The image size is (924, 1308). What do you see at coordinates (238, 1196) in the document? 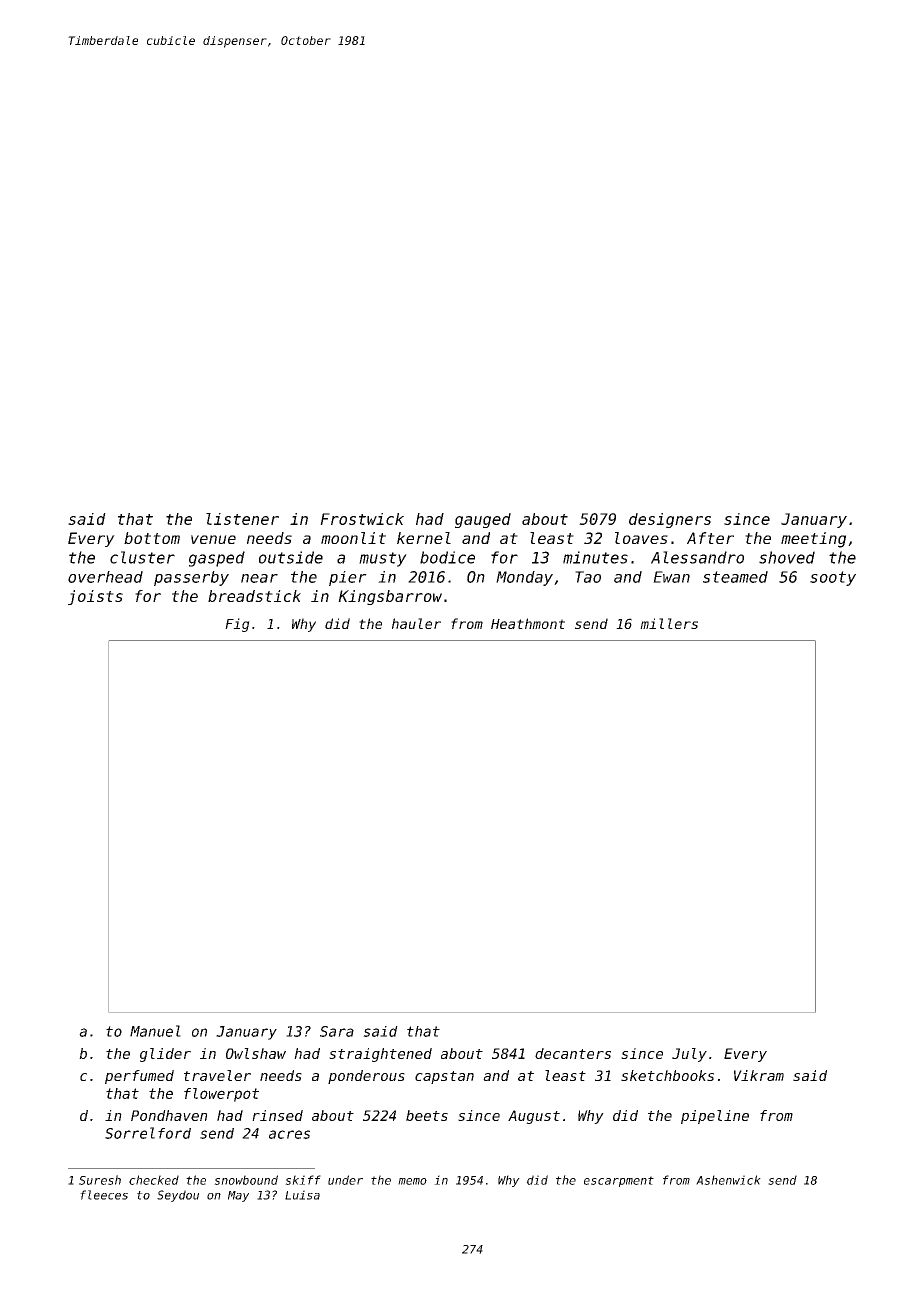
I see `May` at bounding box center [238, 1196].
